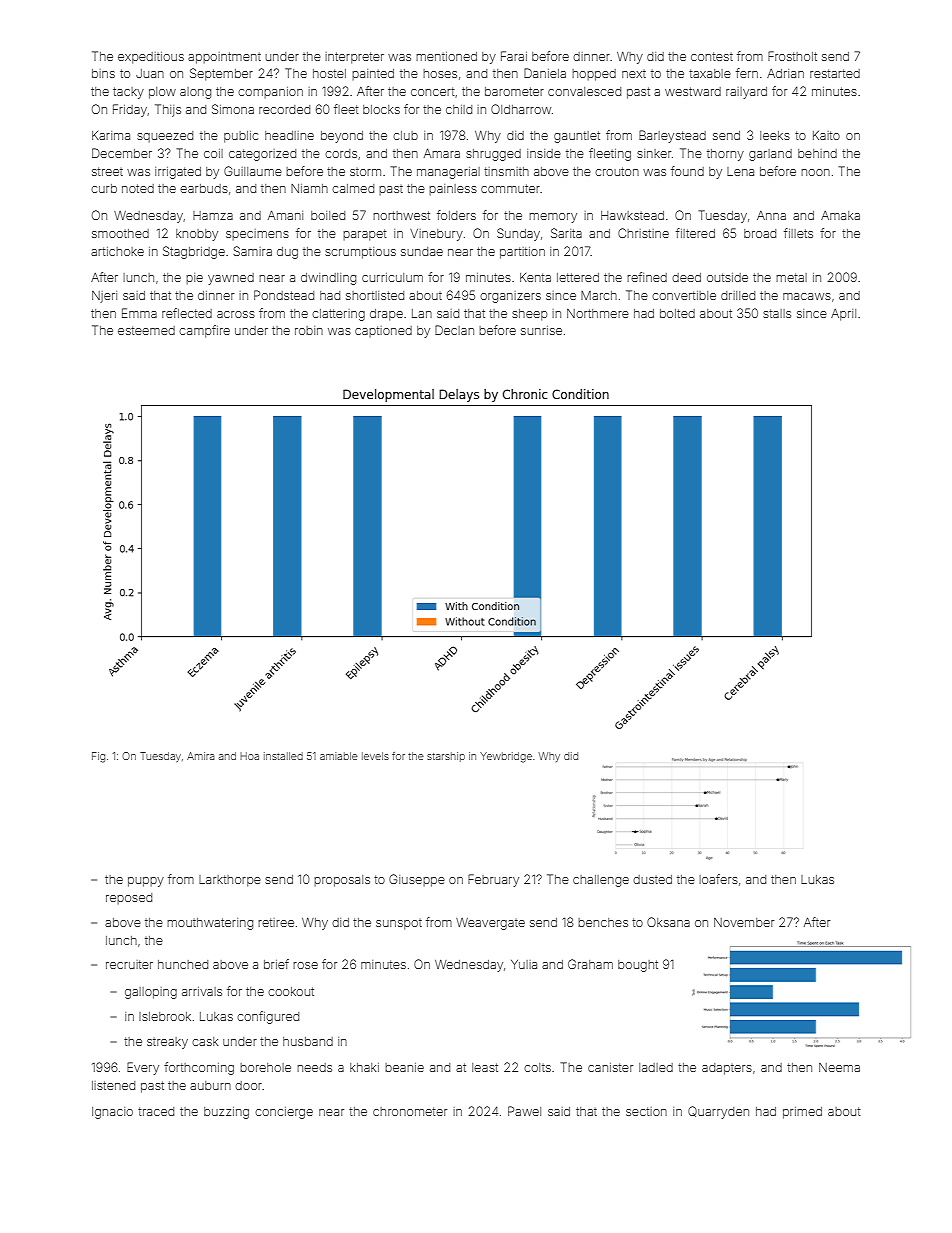 The width and height of the document is (952, 1233). Describe the element at coordinates (249, 756) in the document. I see `Hoa` at that location.
